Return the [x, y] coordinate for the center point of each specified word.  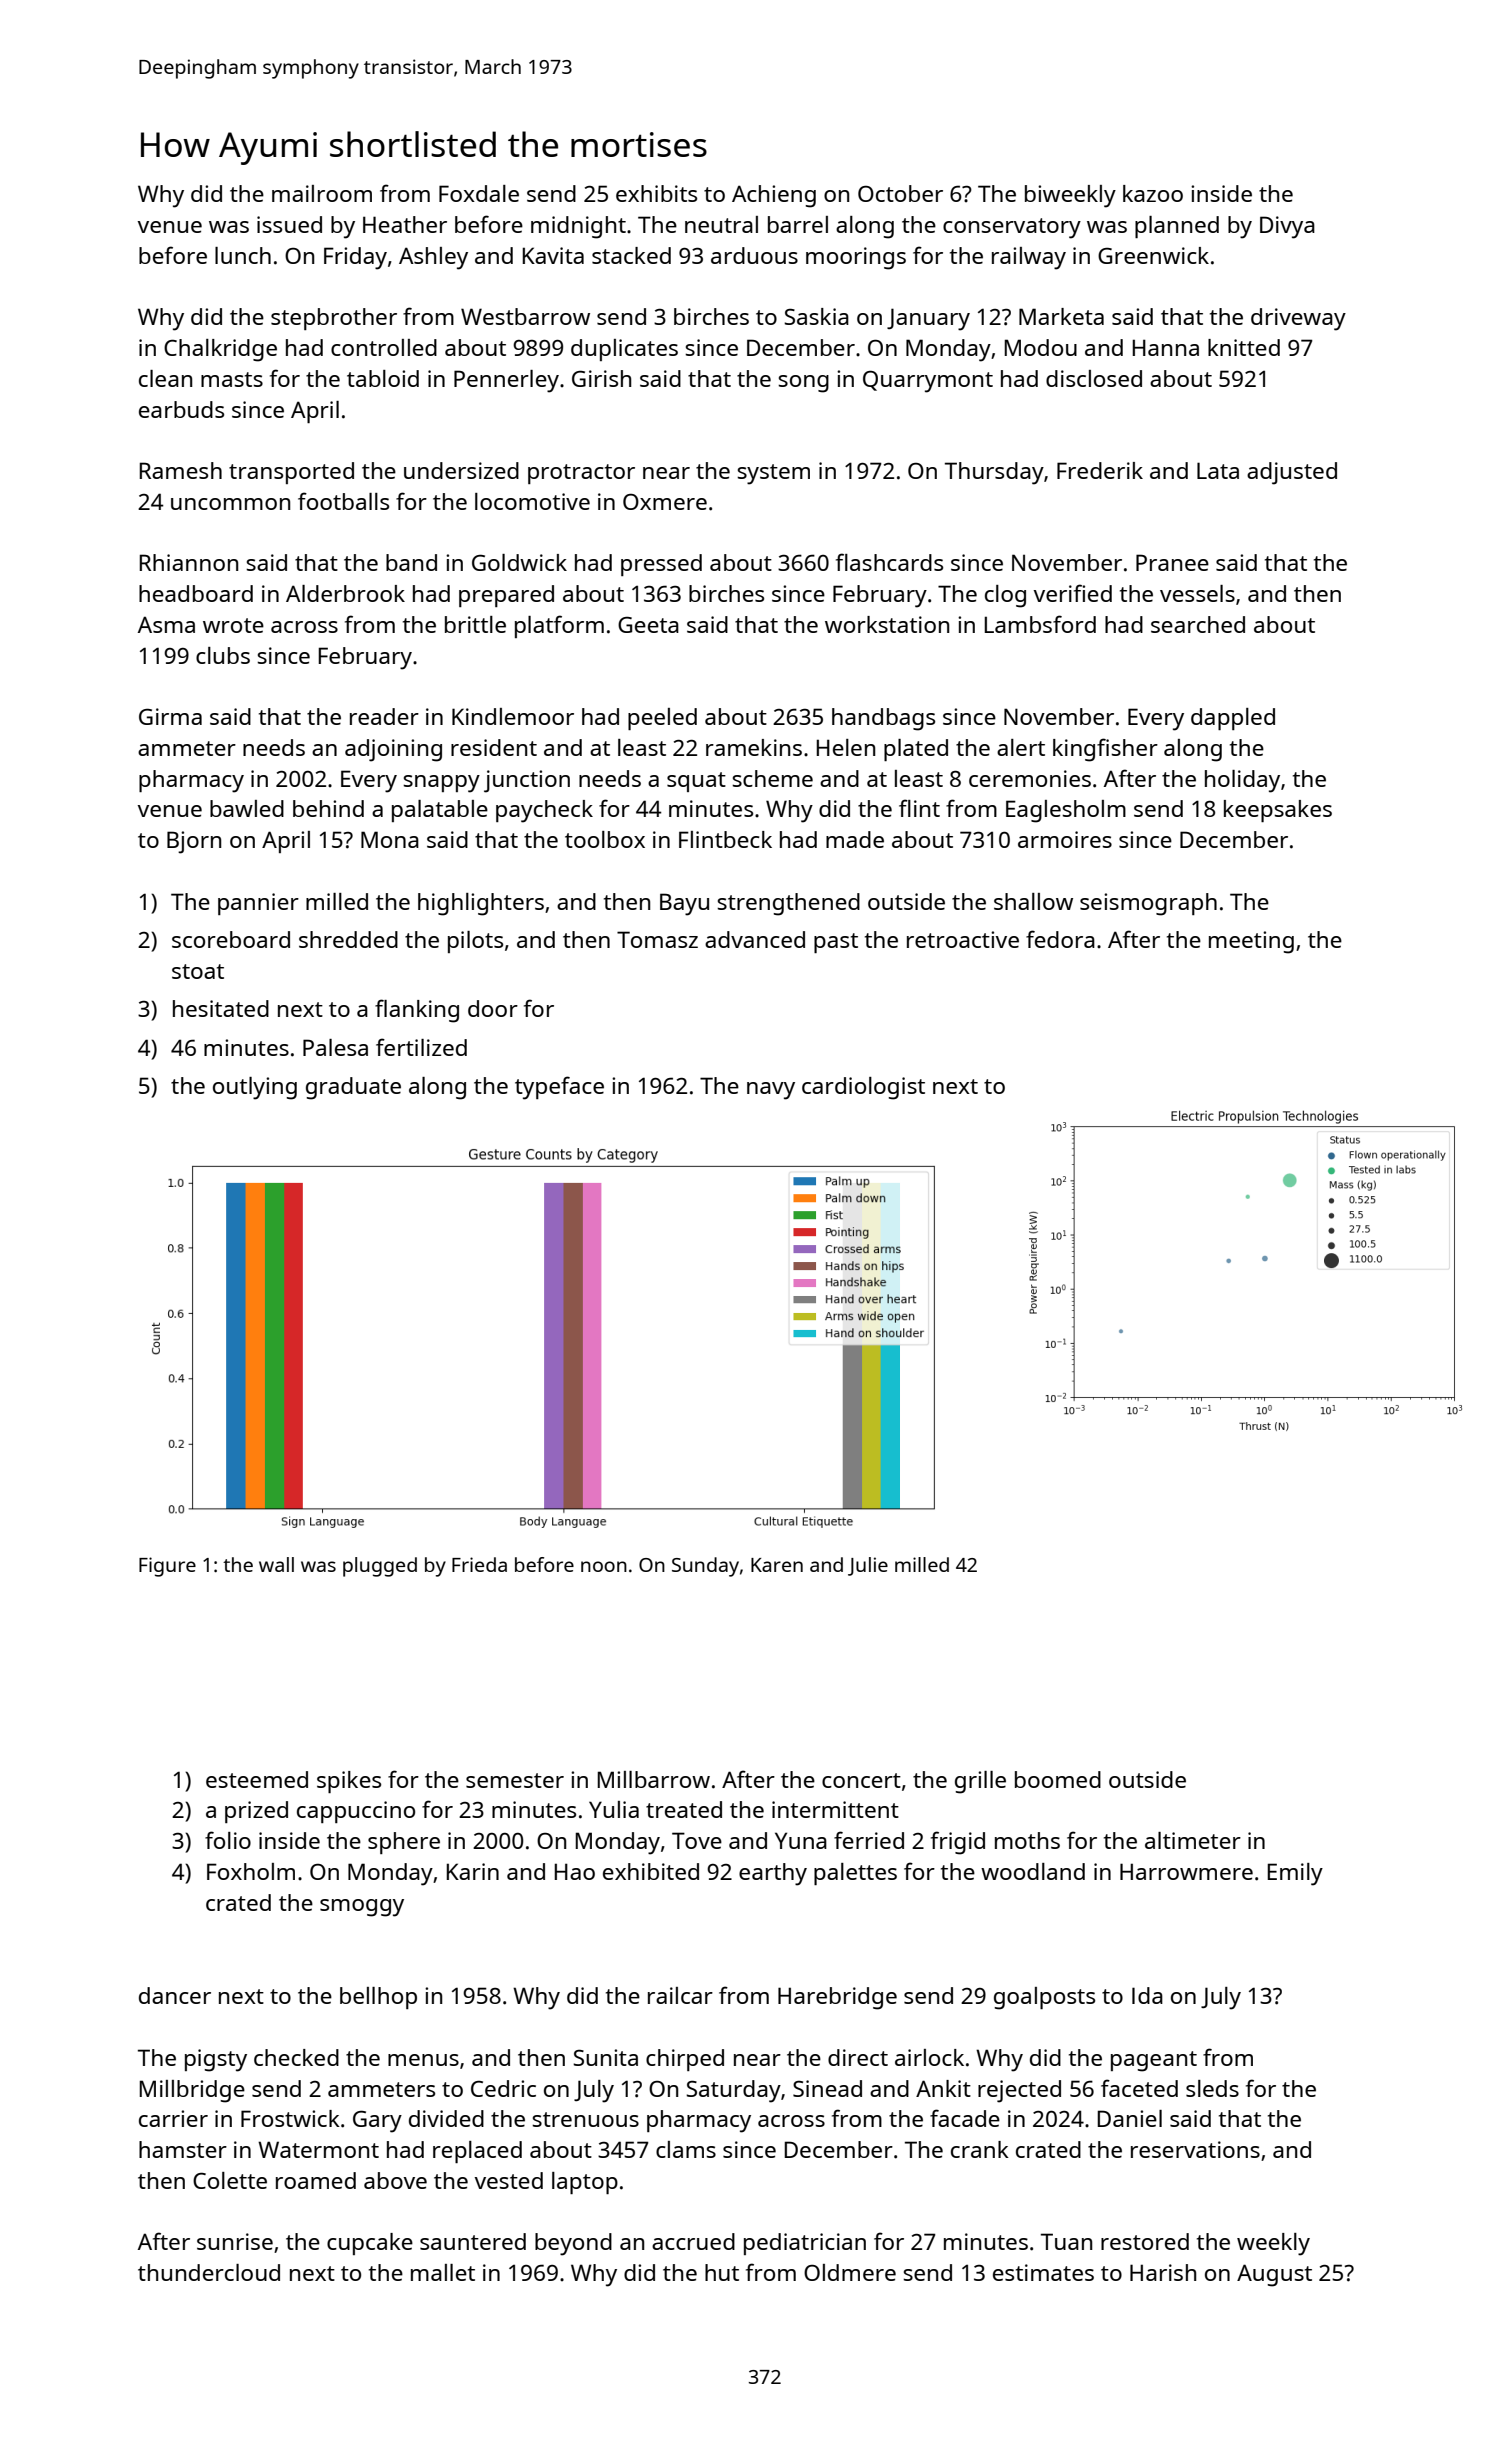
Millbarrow [654, 1779]
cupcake [370, 2244]
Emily [1295, 1874]
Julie [868, 1566]
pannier [258, 904]
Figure [167, 1567]
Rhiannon [189, 562]
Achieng [774, 196]
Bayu [684, 904]
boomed [1058, 1779]
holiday [1242, 781]
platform [559, 626]
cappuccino [356, 1812]
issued [289, 224]
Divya [1287, 227]
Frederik [1100, 470]
